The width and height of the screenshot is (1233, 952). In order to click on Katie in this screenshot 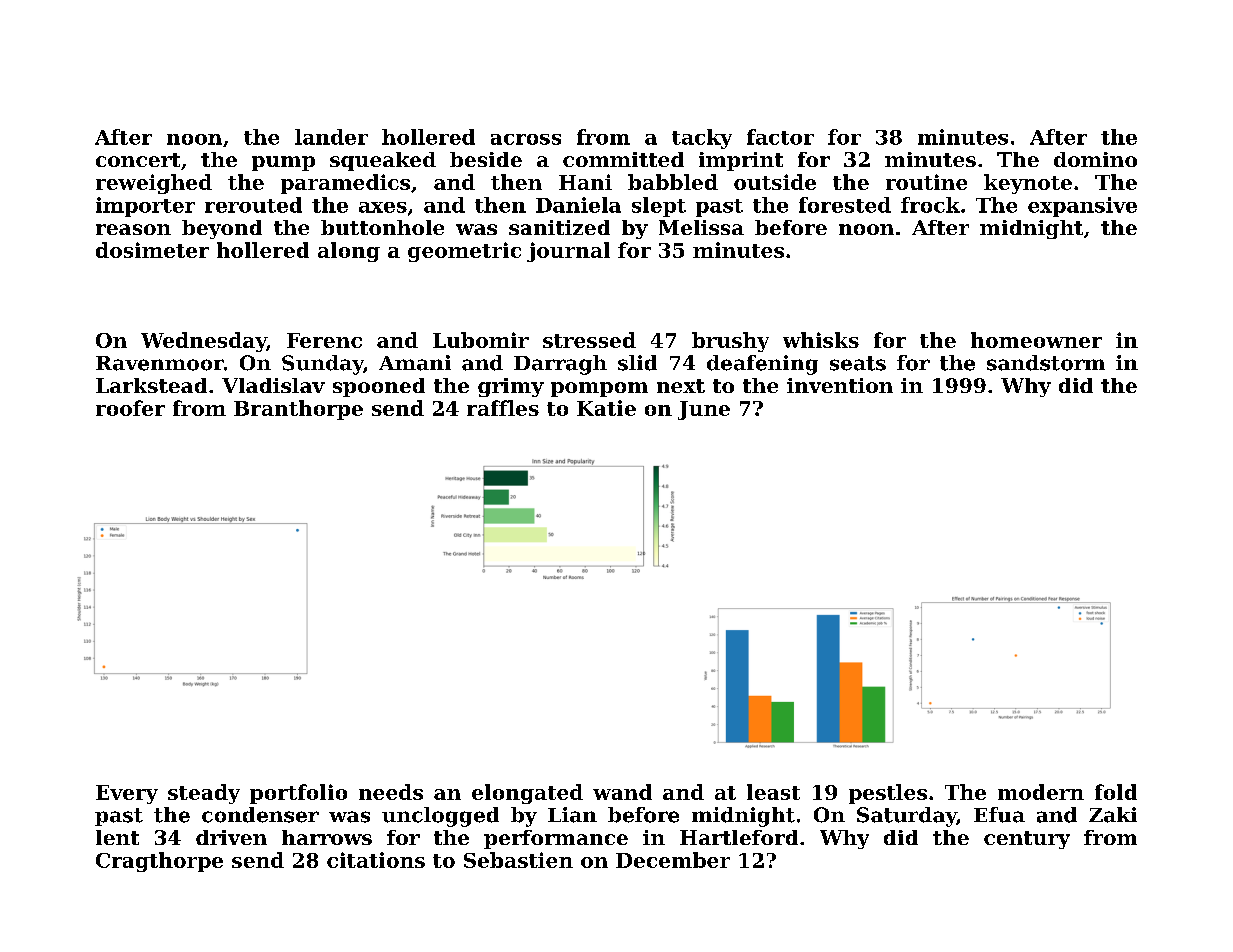, I will do `click(606, 408)`.
